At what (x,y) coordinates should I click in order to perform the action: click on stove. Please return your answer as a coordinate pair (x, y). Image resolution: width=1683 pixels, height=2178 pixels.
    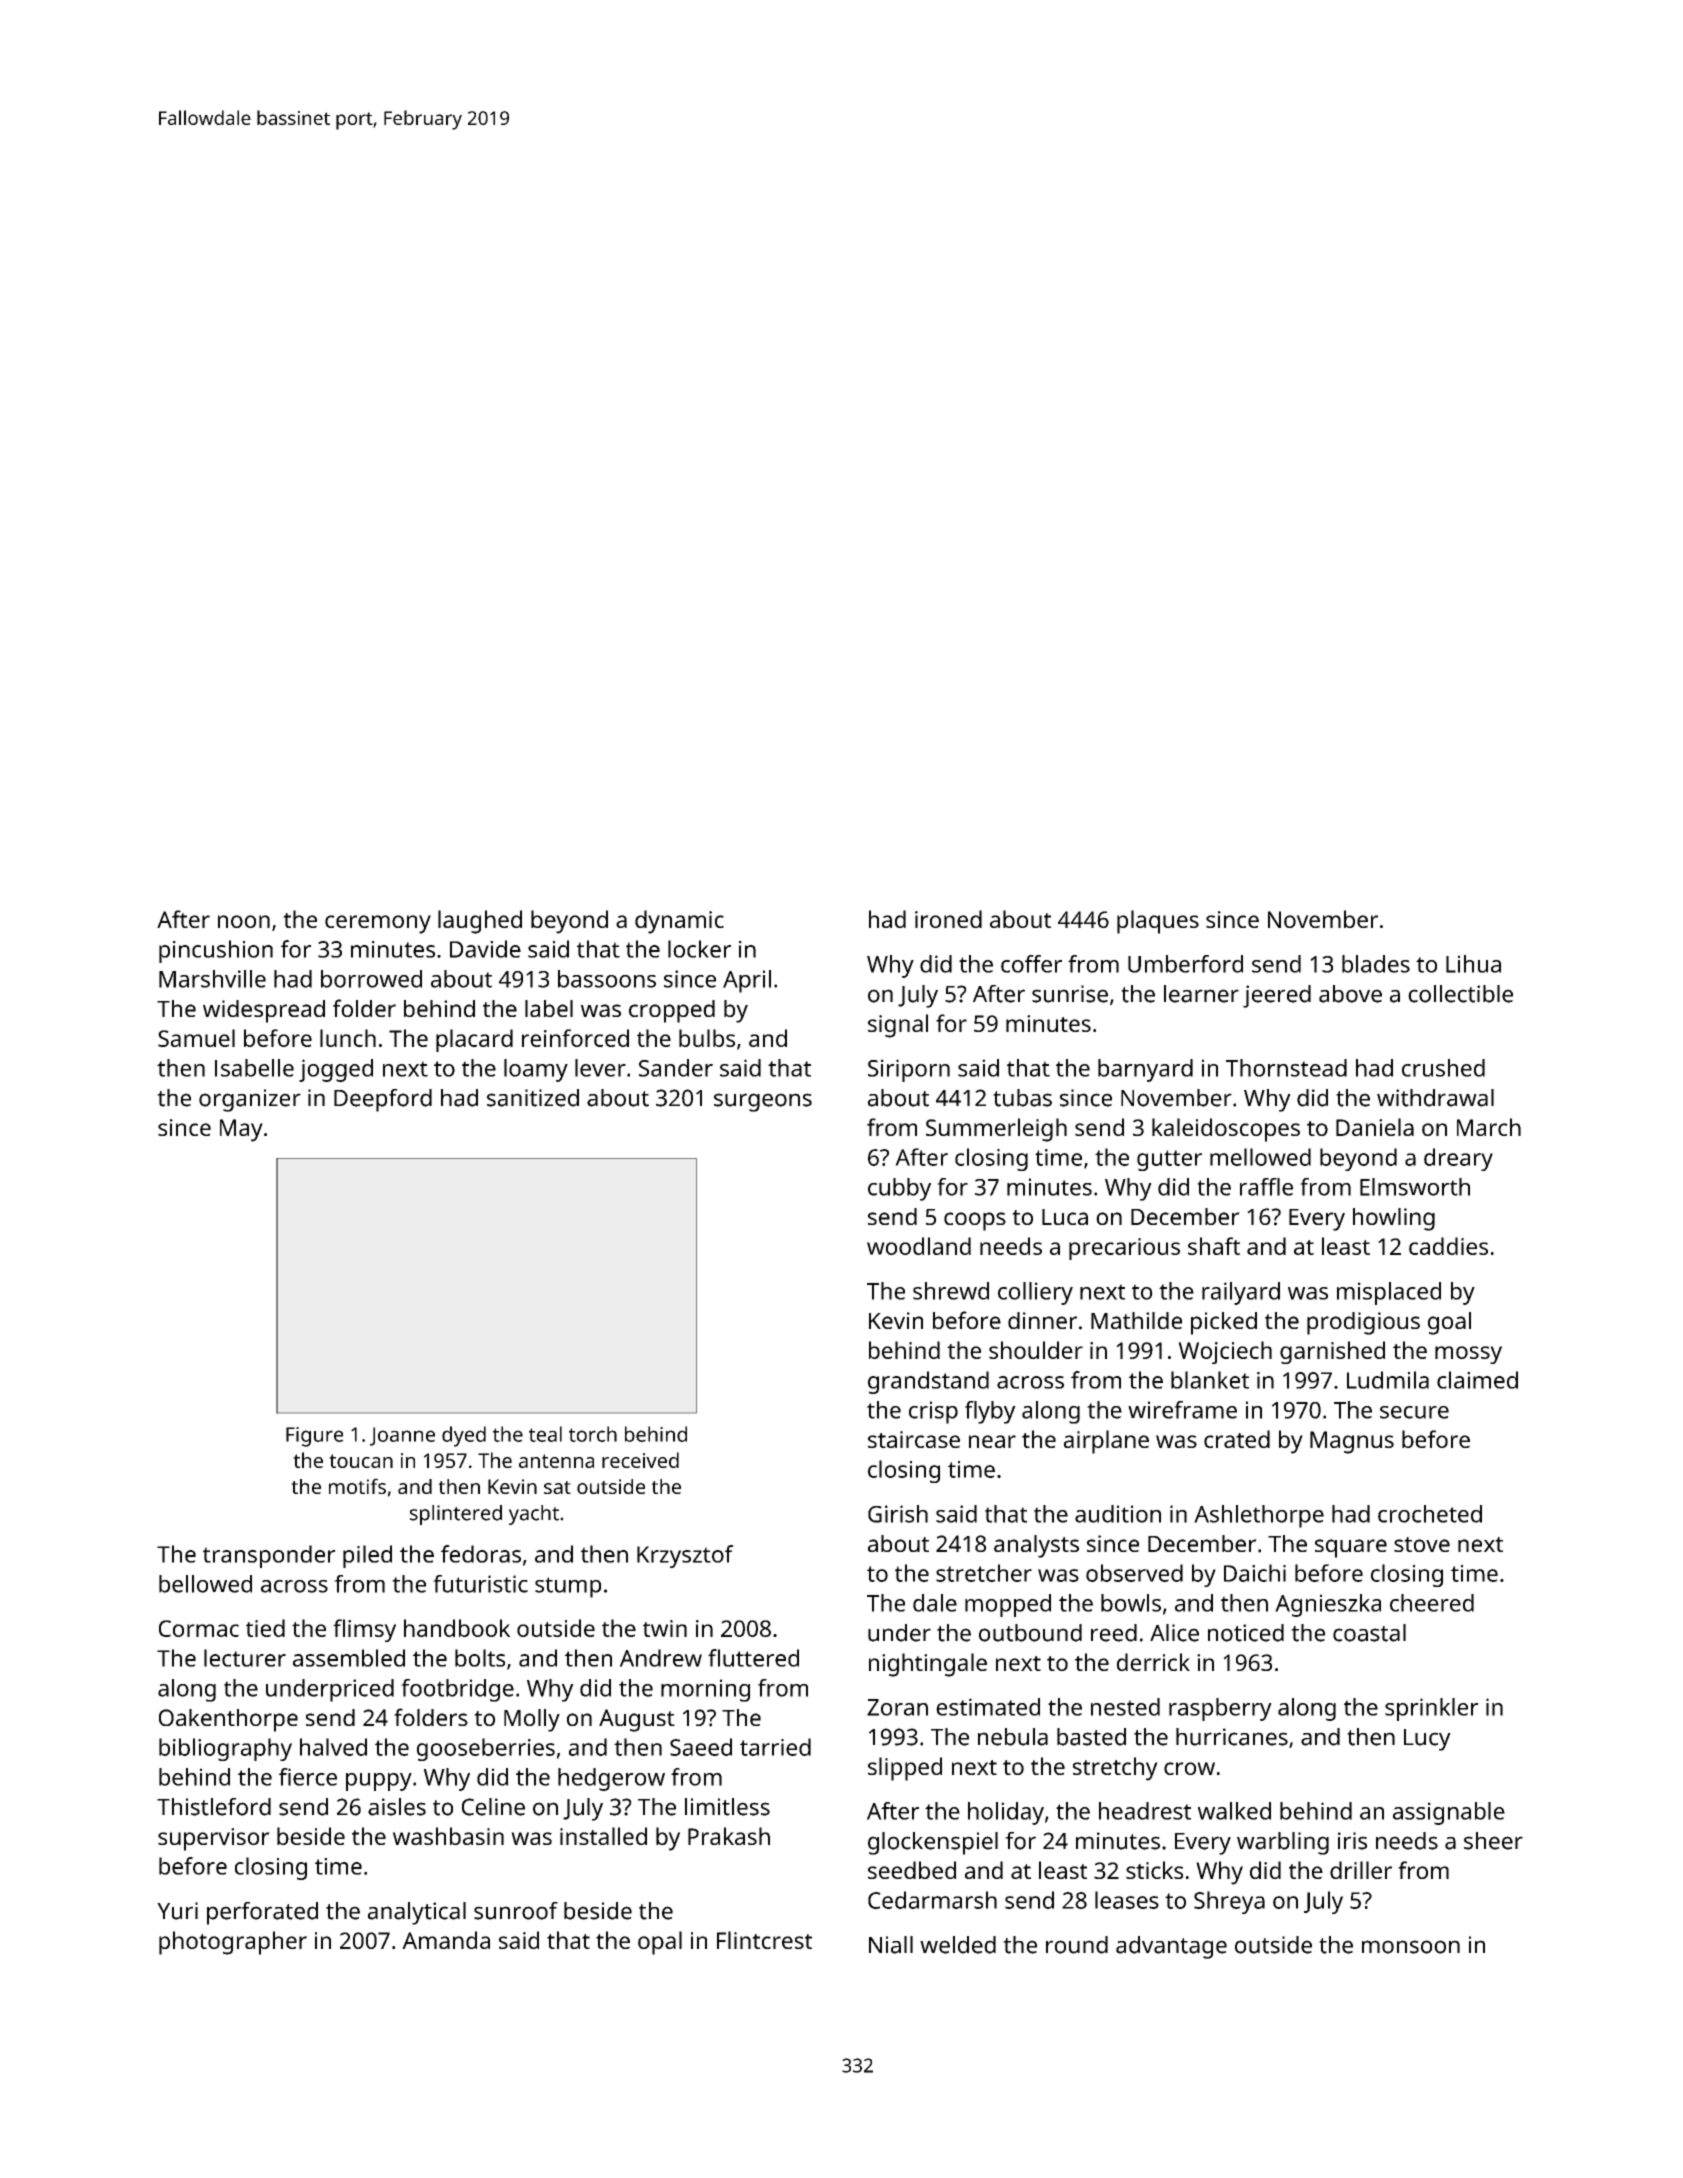
    Looking at the image, I should click on (1422, 1544).
